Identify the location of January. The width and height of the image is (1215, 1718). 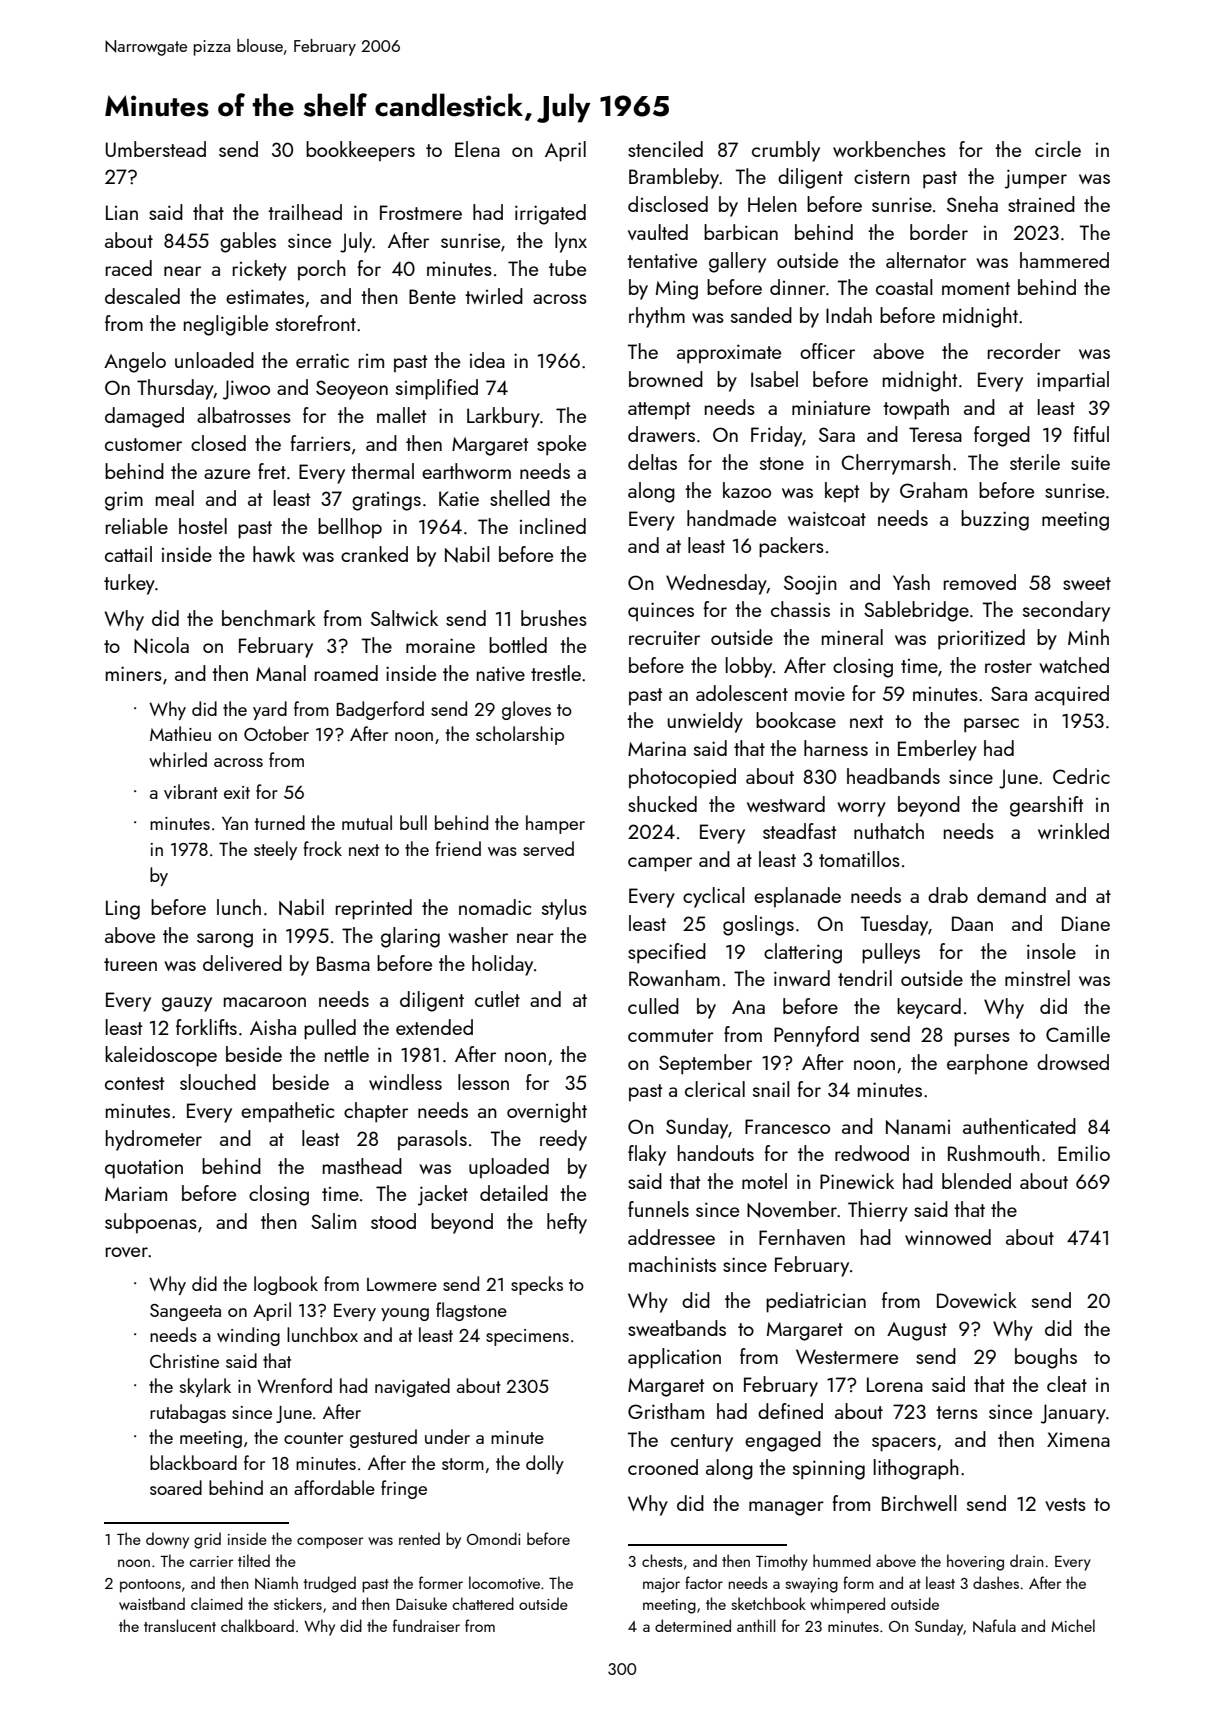
(1073, 1414).
